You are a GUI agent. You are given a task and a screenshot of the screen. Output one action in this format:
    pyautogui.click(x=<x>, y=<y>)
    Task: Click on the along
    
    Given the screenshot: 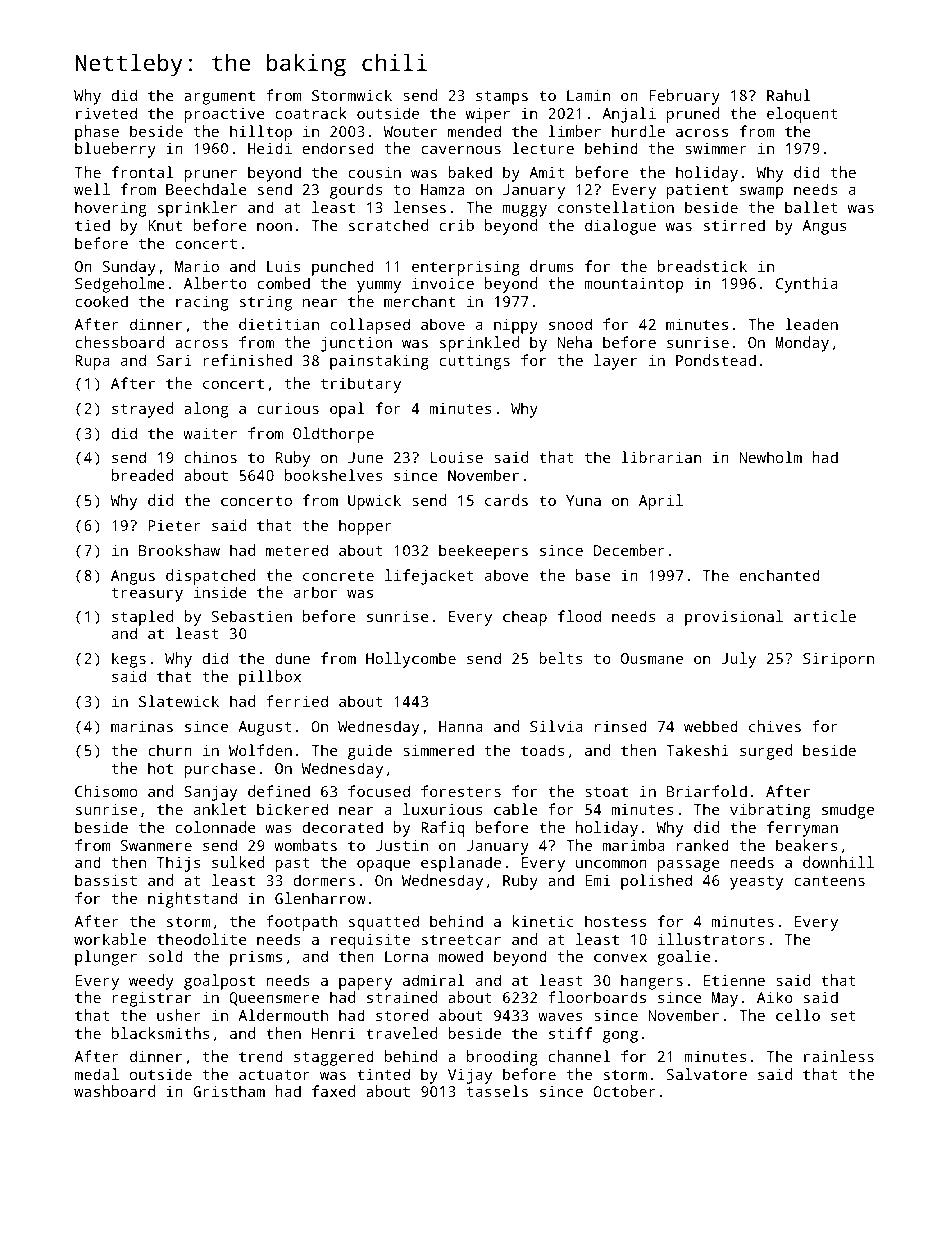 What is the action you would take?
    pyautogui.click(x=206, y=410)
